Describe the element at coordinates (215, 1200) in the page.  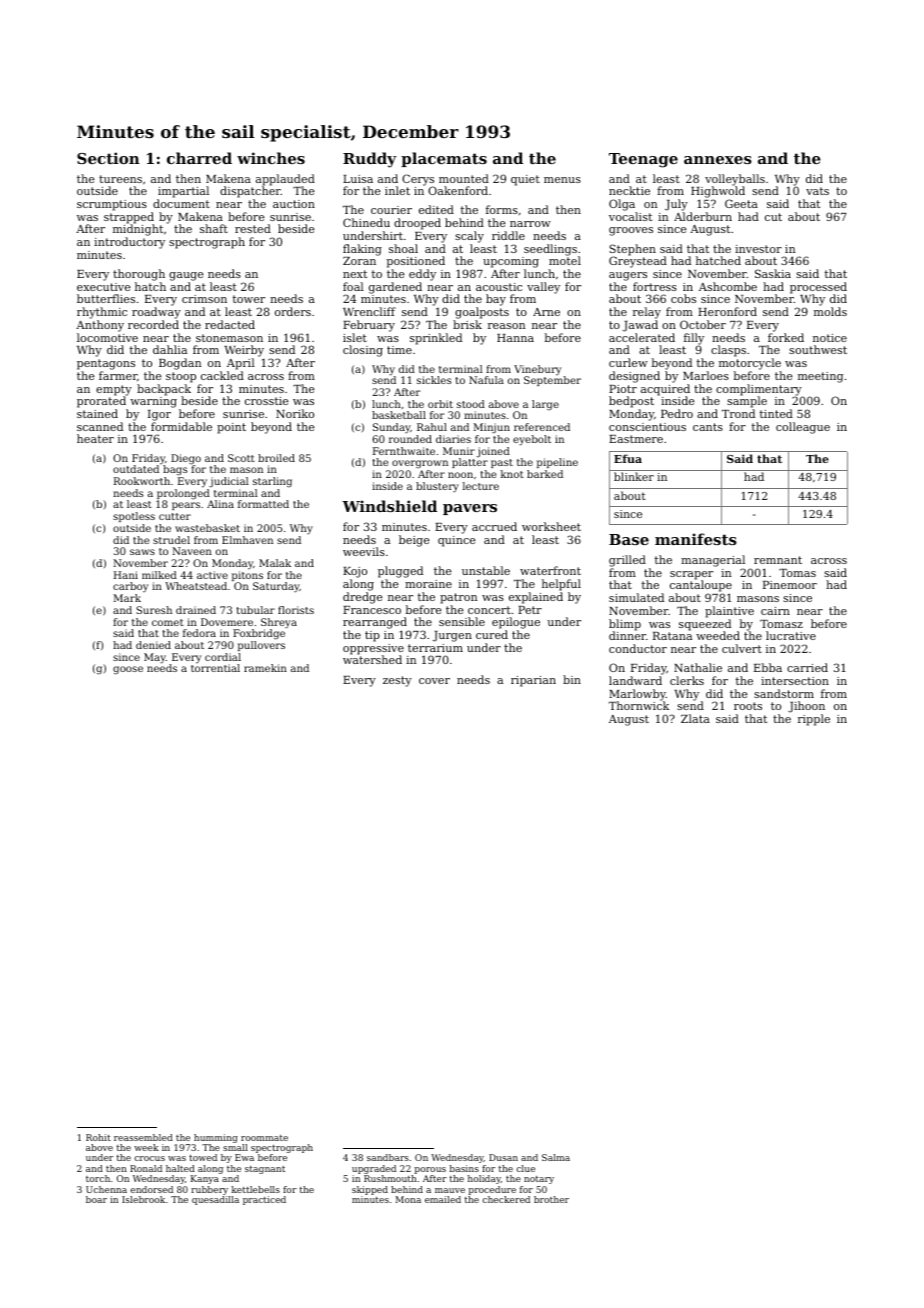
I see `quesadilla` at that location.
